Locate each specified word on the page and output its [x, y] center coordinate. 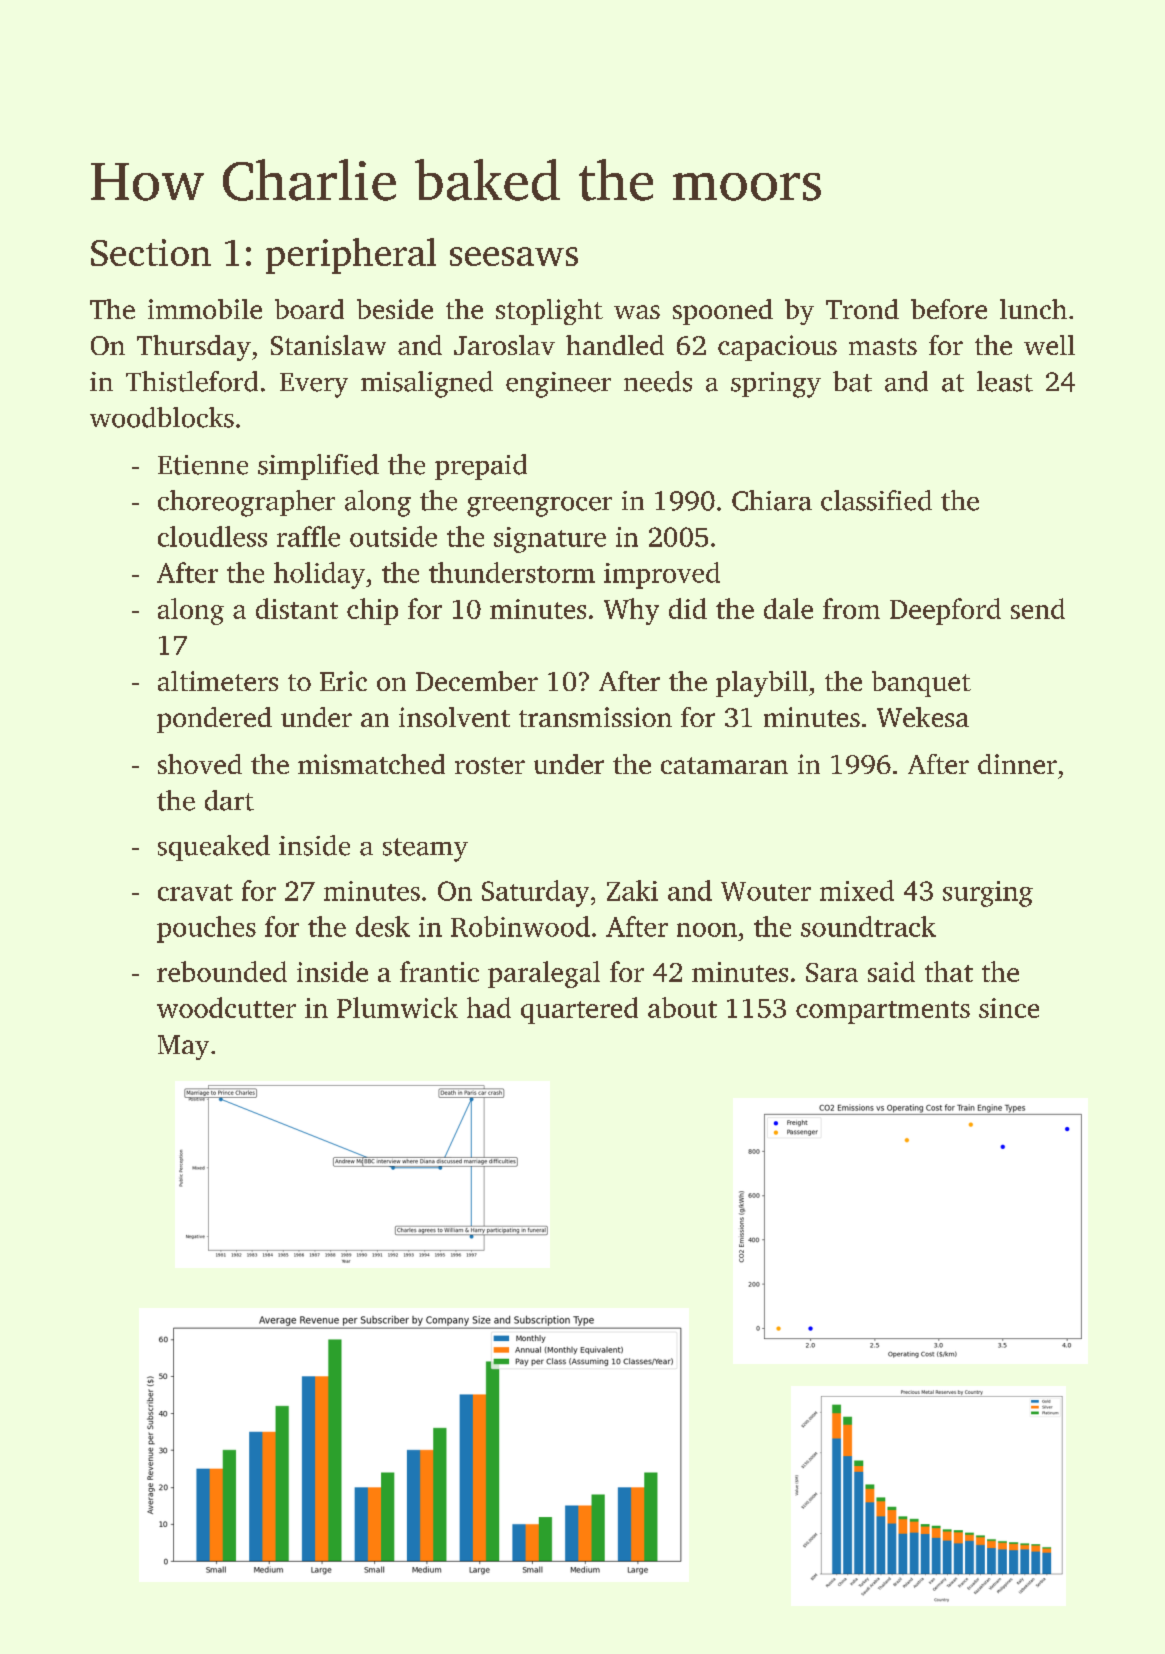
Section [151, 252]
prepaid [481, 467]
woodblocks [162, 417]
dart [229, 800]
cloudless [212, 536]
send [1038, 608]
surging [988, 894]
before [949, 309]
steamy [425, 850]
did [688, 608]
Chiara [772, 500]
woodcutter [226, 1007]
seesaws [514, 256]
